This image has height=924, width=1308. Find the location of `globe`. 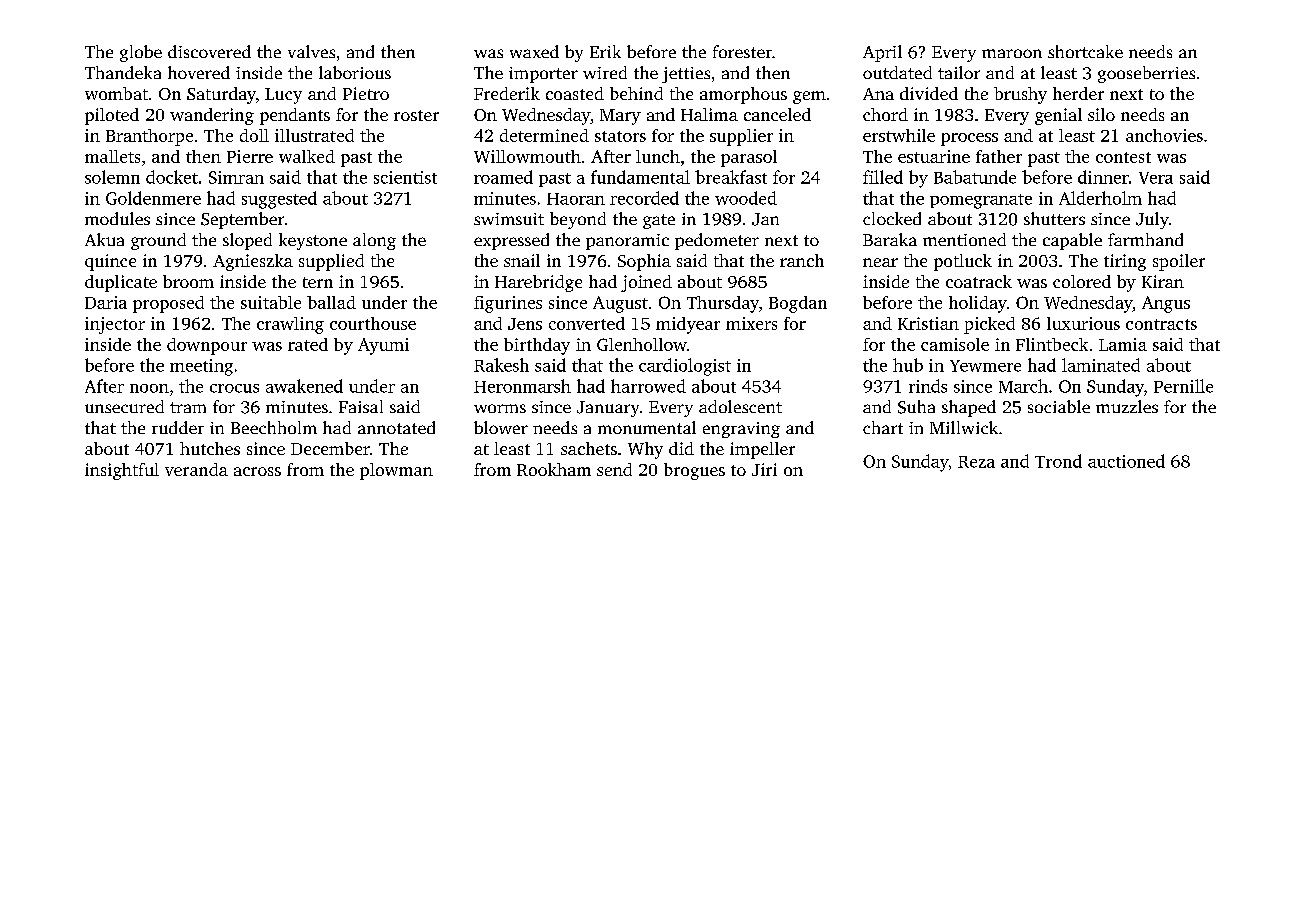

globe is located at coordinates (141, 53).
